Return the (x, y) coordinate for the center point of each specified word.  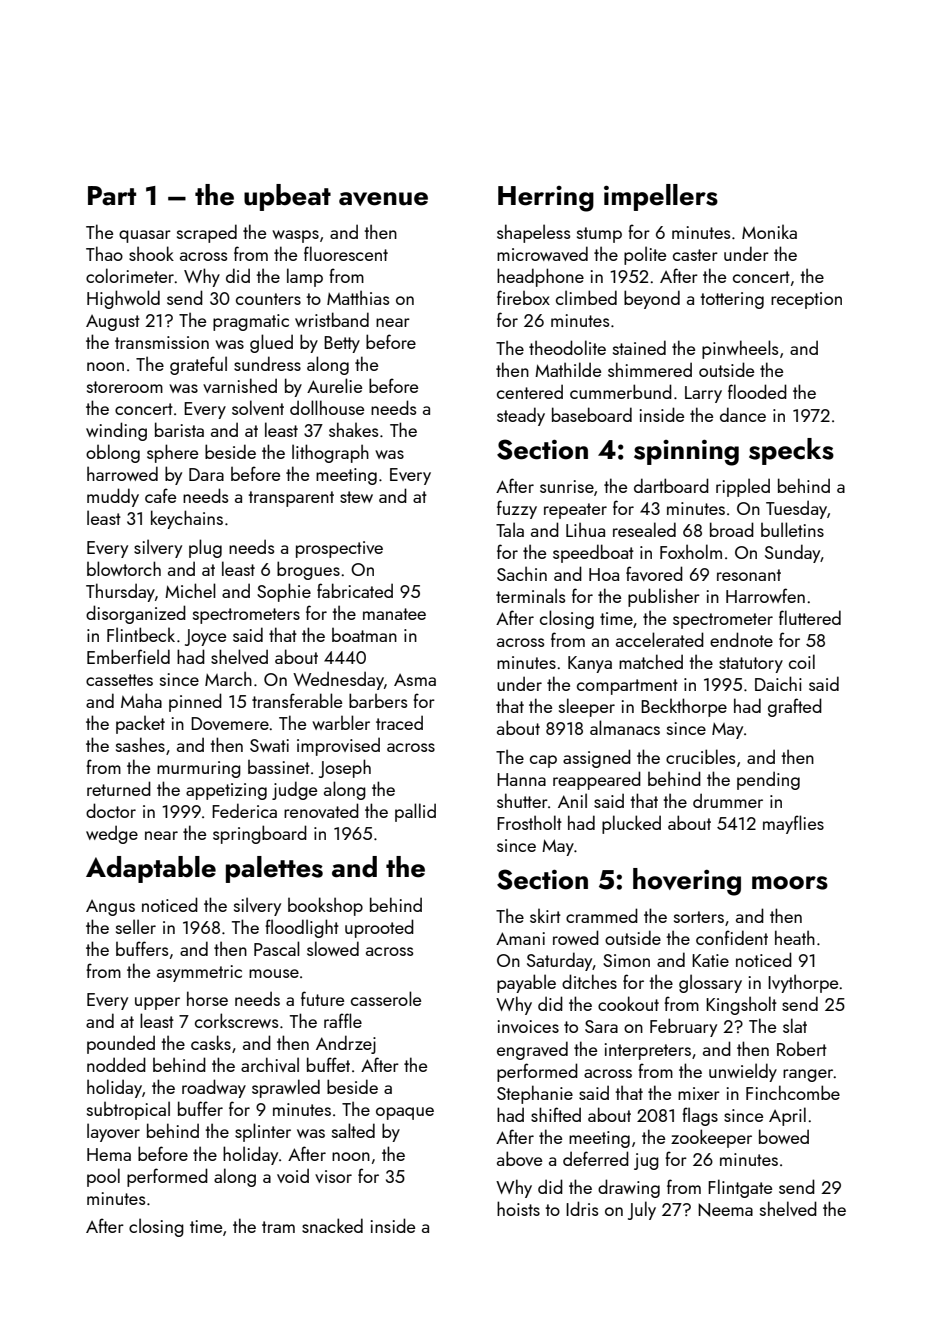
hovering (687, 882)
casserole (386, 998)
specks (791, 451)
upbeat (287, 197)
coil (802, 661)
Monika (769, 231)
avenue (383, 199)
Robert (802, 1049)
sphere (172, 453)
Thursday (120, 592)
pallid (415, 812)
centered (530, 391)
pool (103, 1177)
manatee (394, 614)
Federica (244, 810)
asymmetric (199, 973)
